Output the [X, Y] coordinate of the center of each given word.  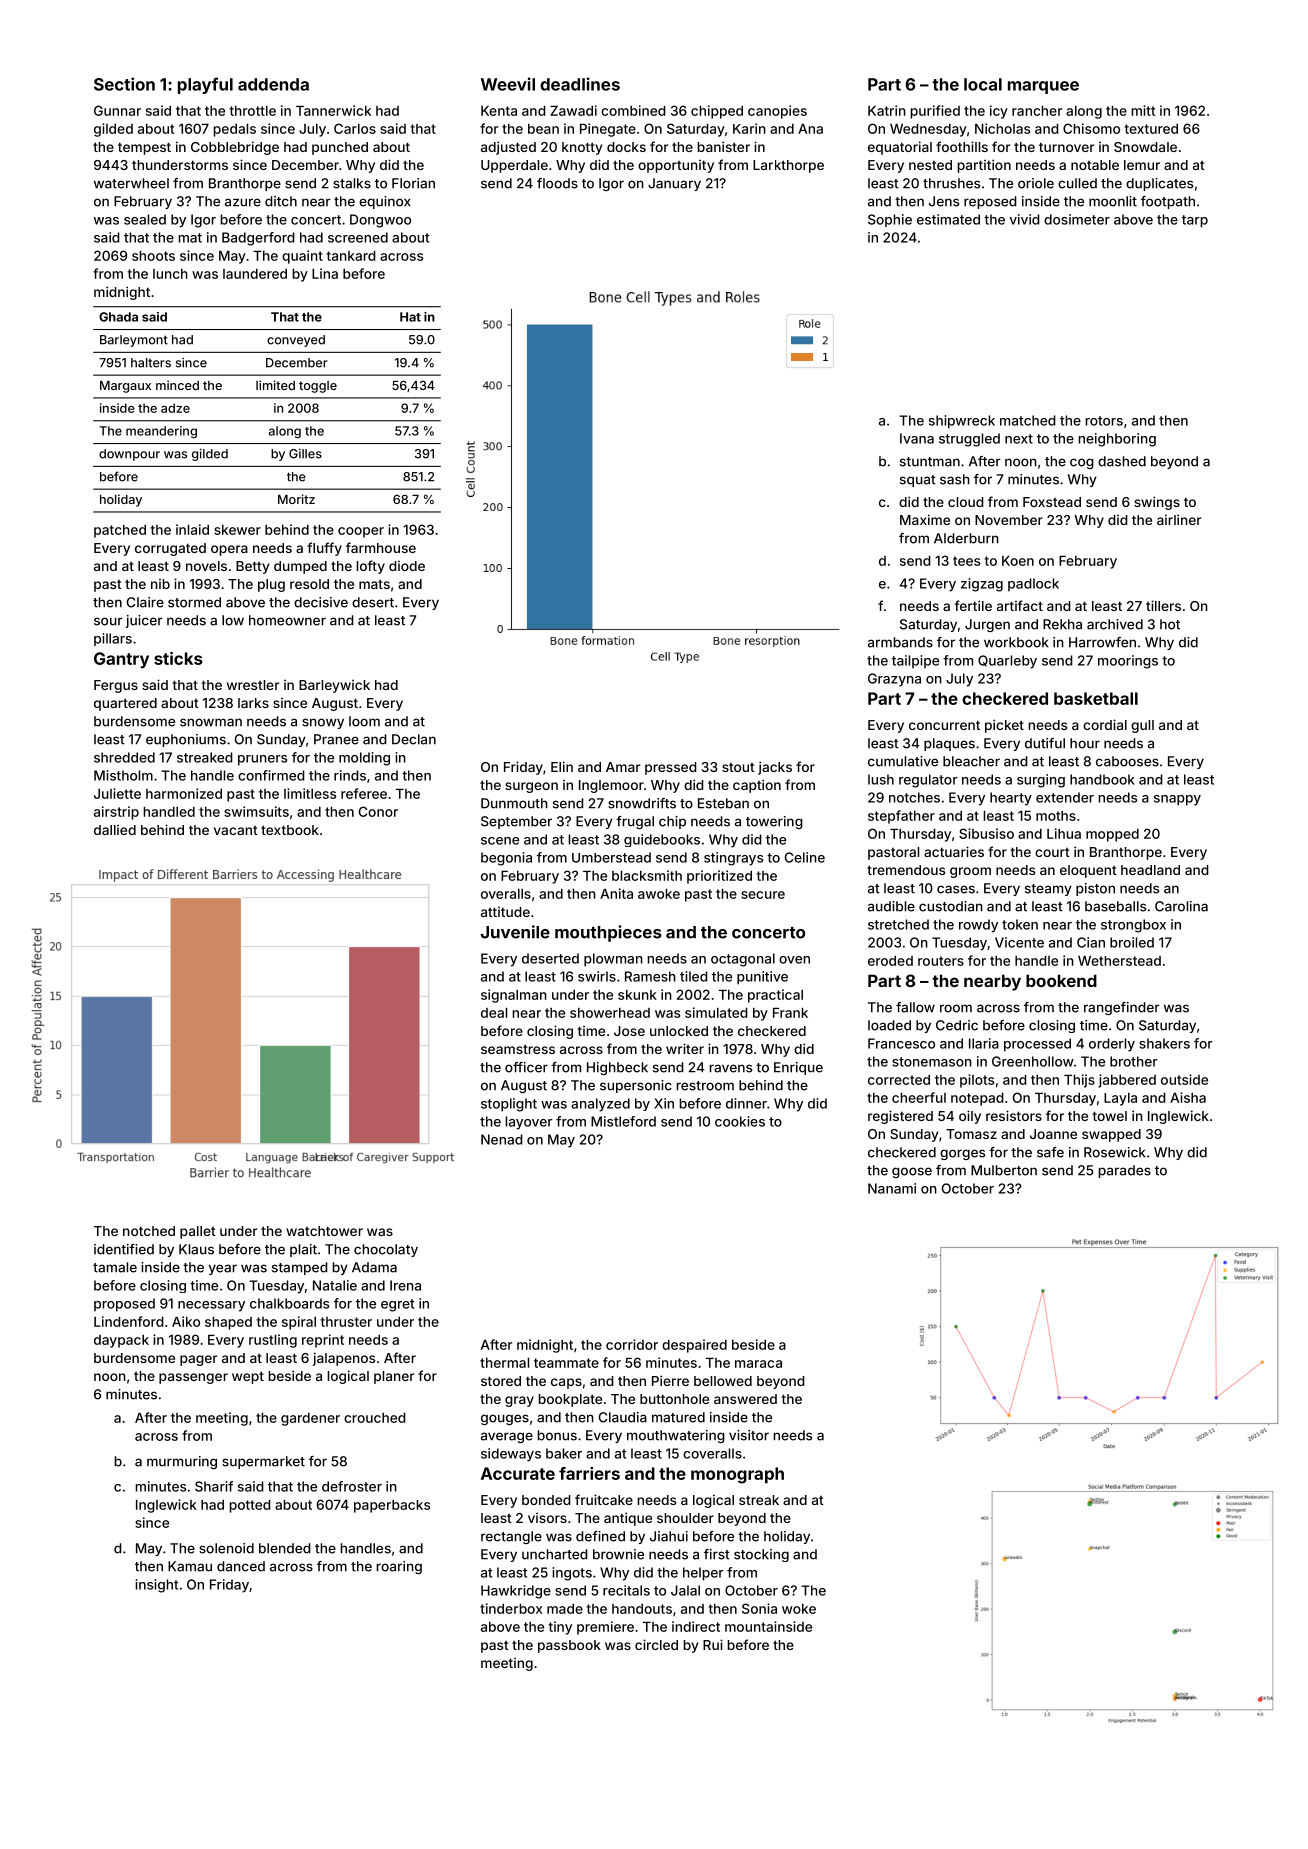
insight [156, 1586]
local [983, 84]
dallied [115, 830]
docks [626, 147]
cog [1082, 463]
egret [397, 1305]
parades [1124, 1171]
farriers [589, 1473]
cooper [361, 532]
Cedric [957, 1025]
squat [917, 481]
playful [205, 85]
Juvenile [515, 932]
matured [678, 1417]
